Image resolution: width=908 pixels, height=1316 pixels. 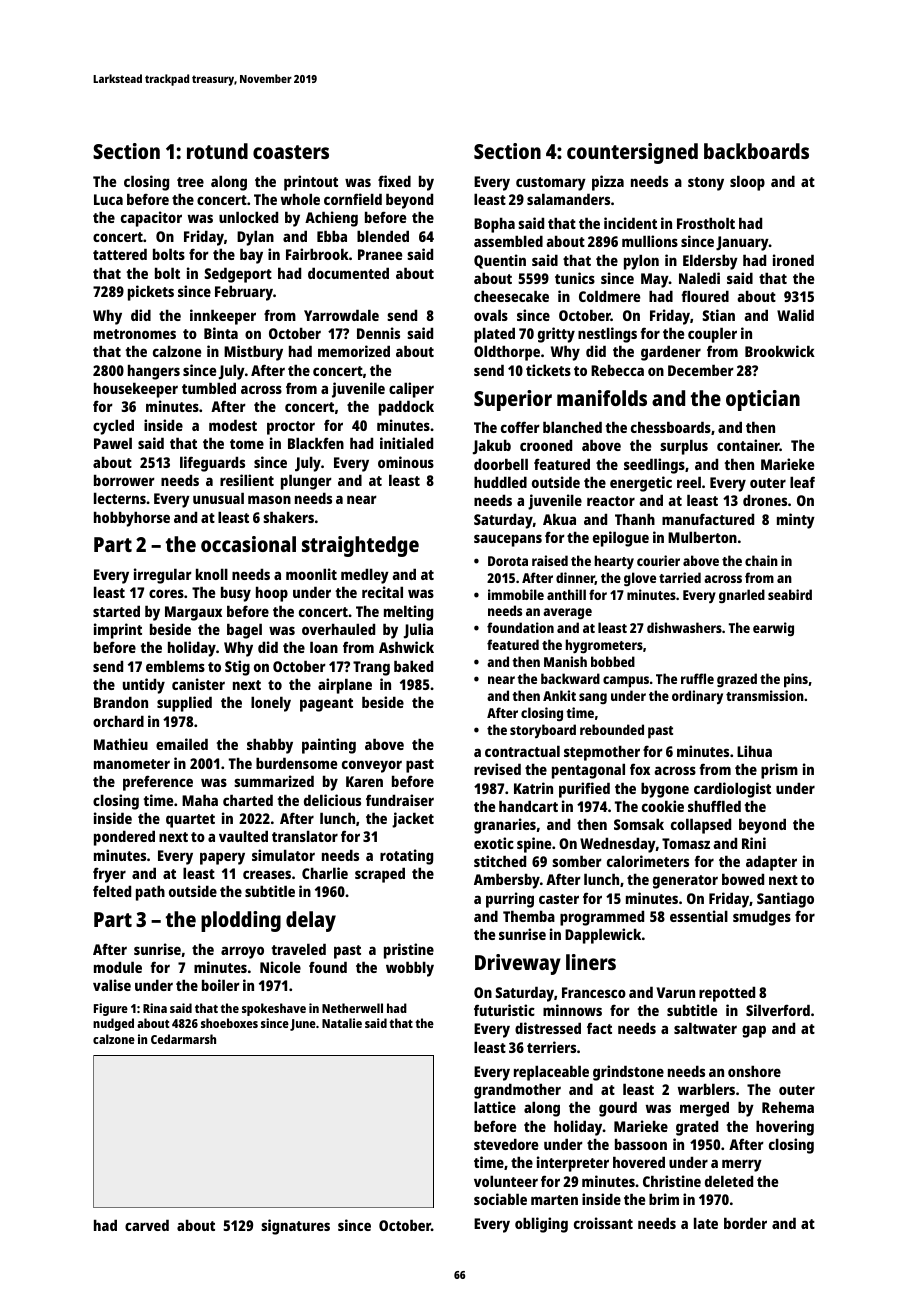 What do you see at coordinates (795, 315) in the image?
I see `Walid` at bounding box center [795, 315].
